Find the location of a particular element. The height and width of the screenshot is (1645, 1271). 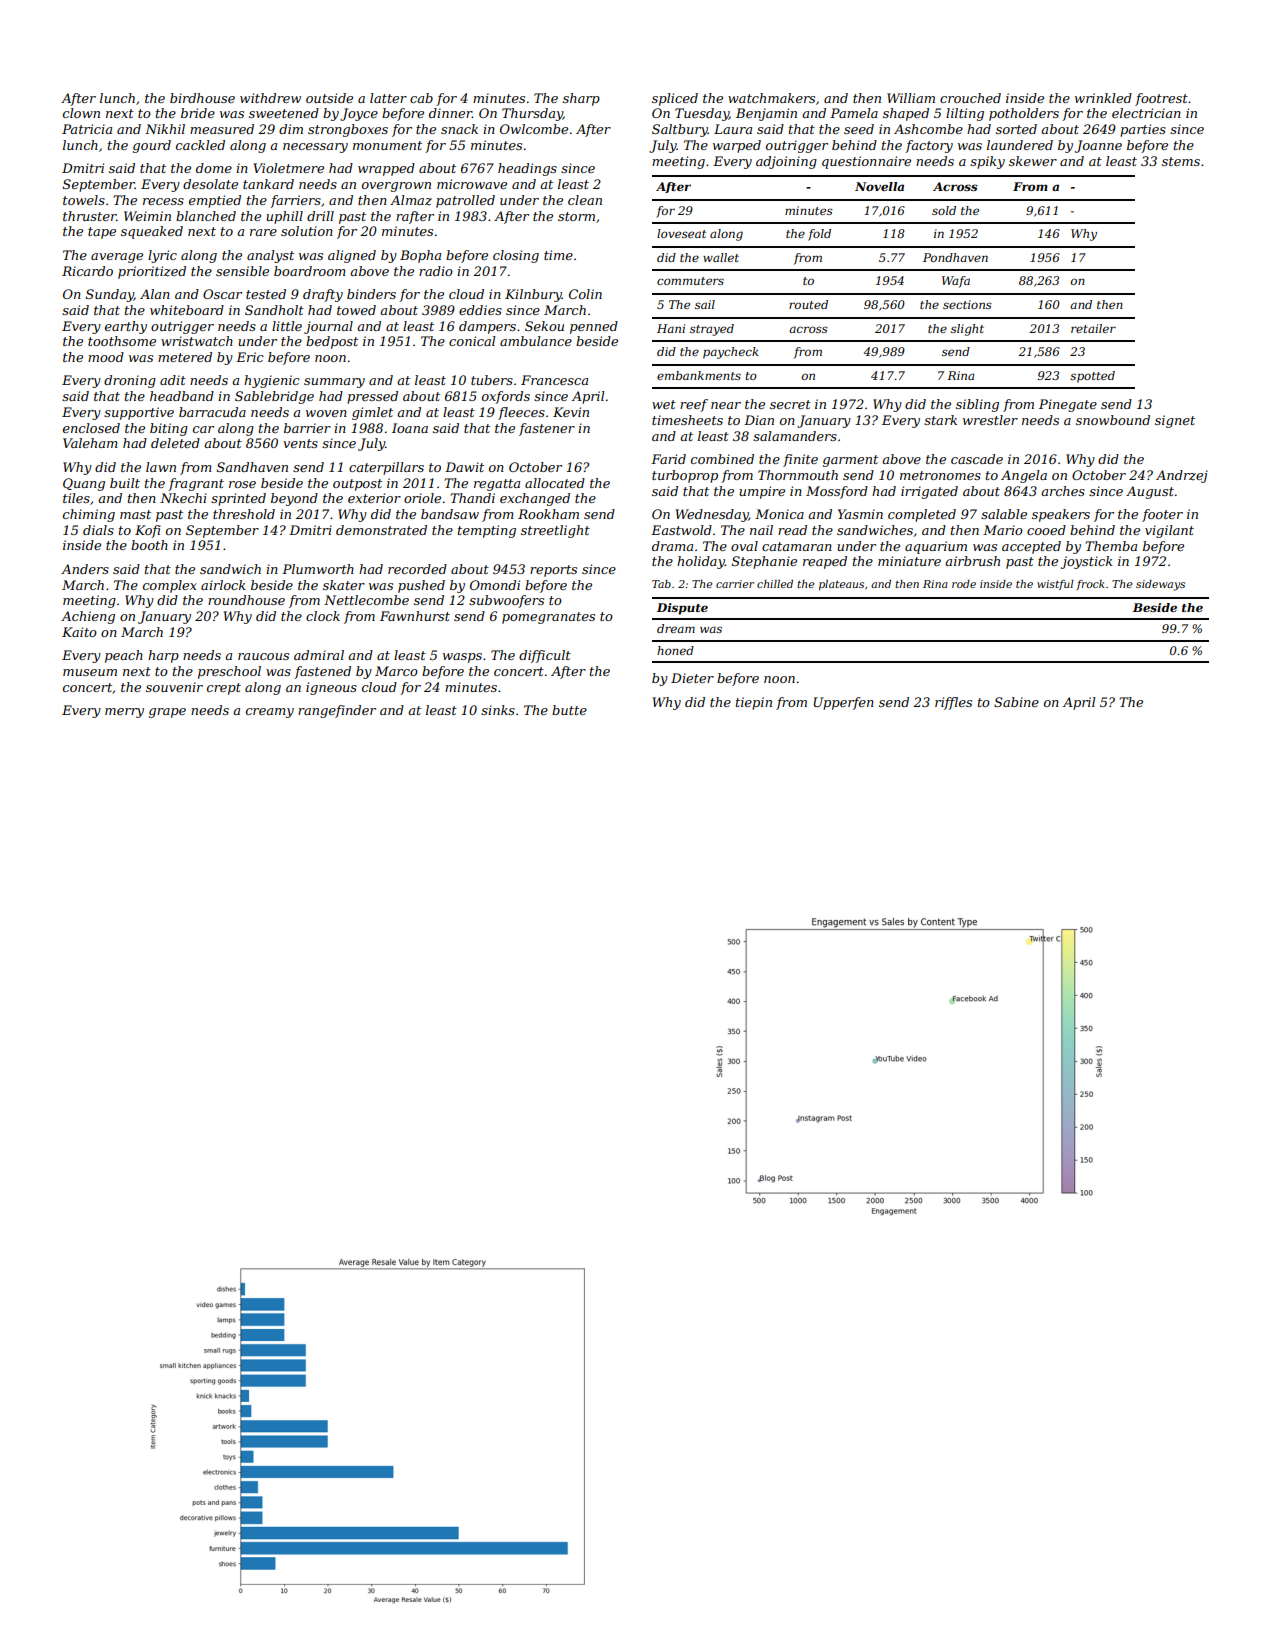

Andrzej is located at coordinates (1182, 476).
